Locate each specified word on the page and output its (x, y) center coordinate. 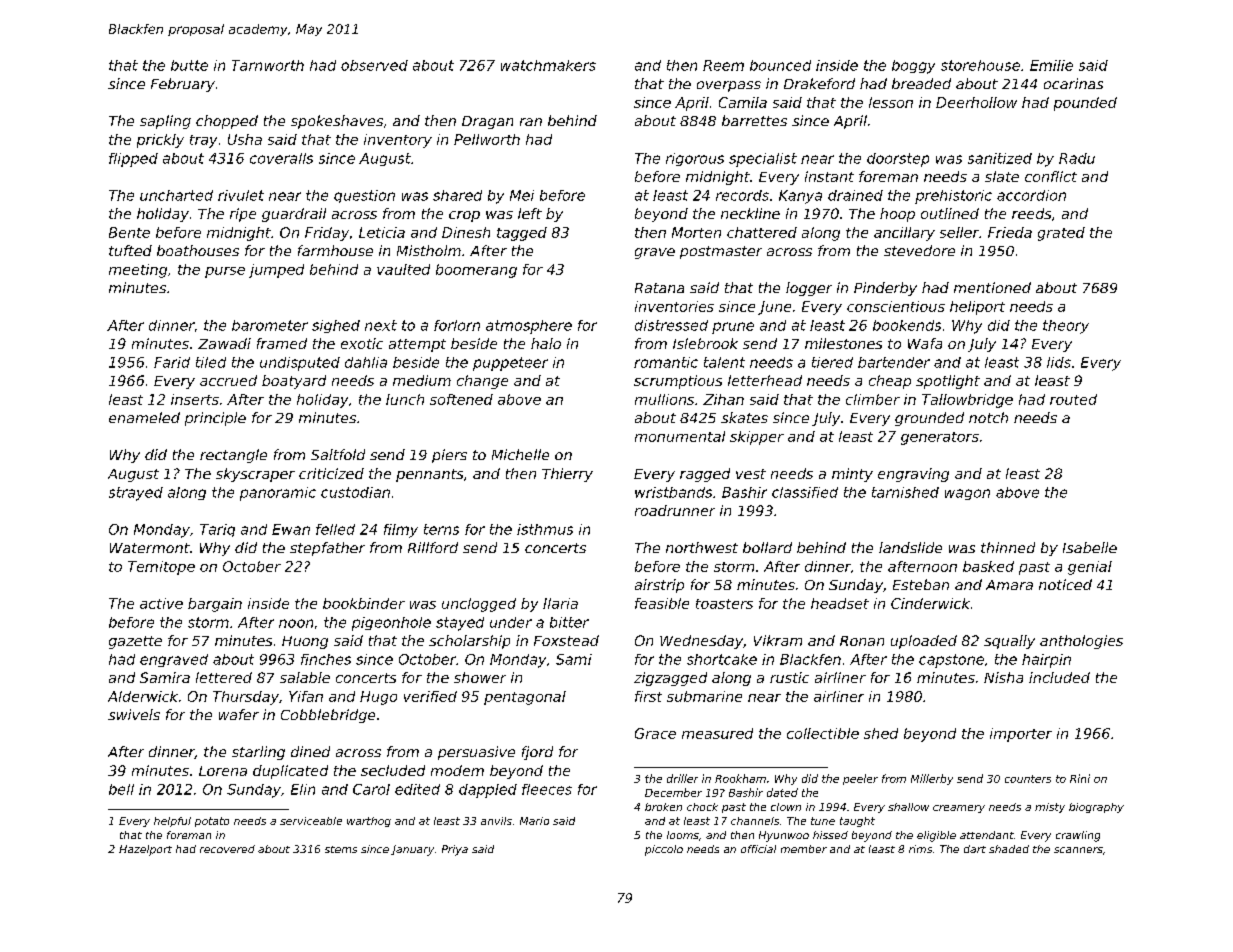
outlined (950, 213)
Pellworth (487, 139)
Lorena (223, 771)
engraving (913, 475)
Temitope (161, 568)
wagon (967, 494)
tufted (130, 250)
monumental (680, 436)
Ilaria (560, 603)
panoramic (278, 494)
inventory (398, 141)
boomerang (476, 271)
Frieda (1010, 232)
